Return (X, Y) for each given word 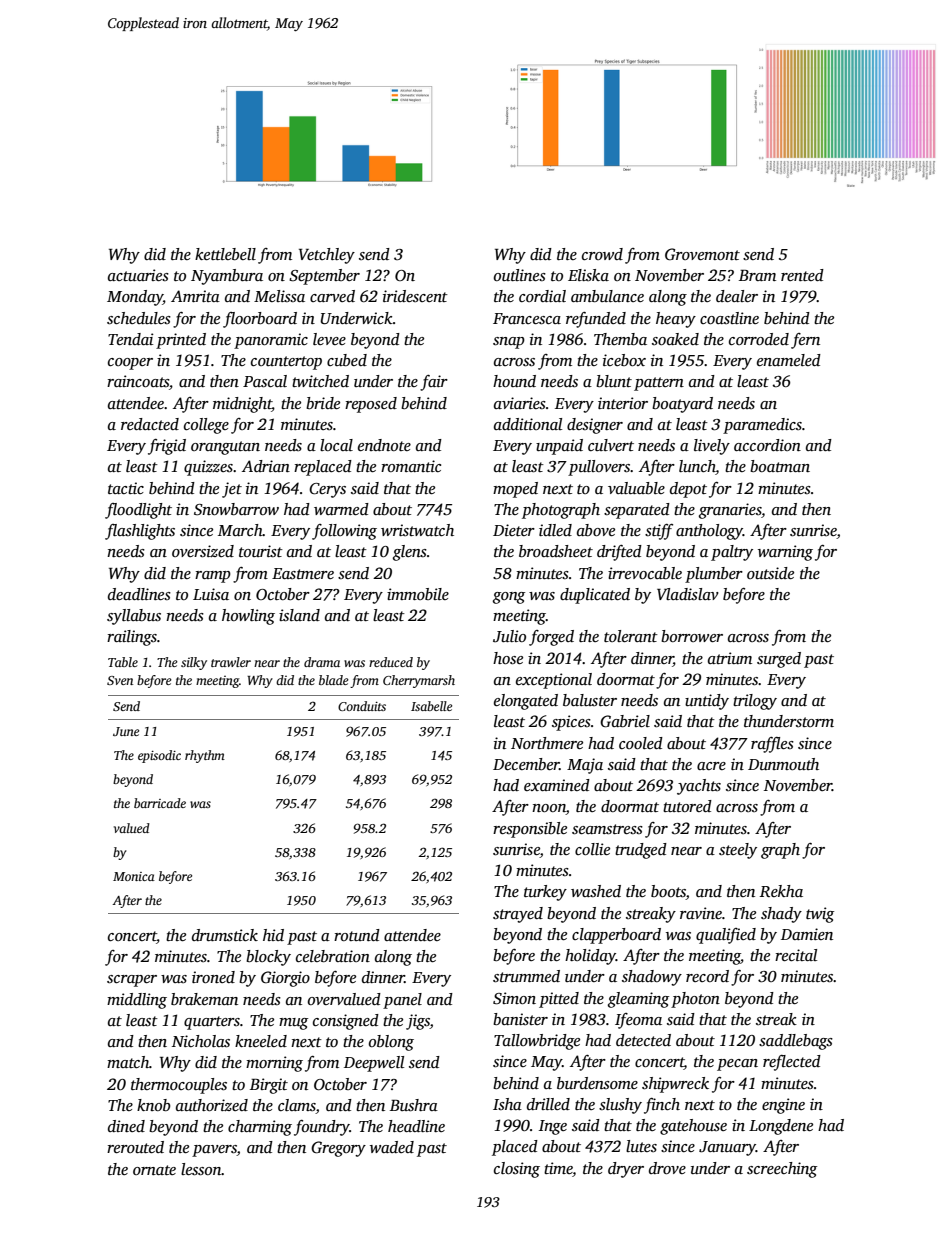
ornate (154, 1170)
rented (802, 275)
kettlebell (225, 254)
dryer (626, 1170)
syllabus (134, 617)
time (558, 1168)
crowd (602, 254)
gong (509, 598)
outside (770, 573)
